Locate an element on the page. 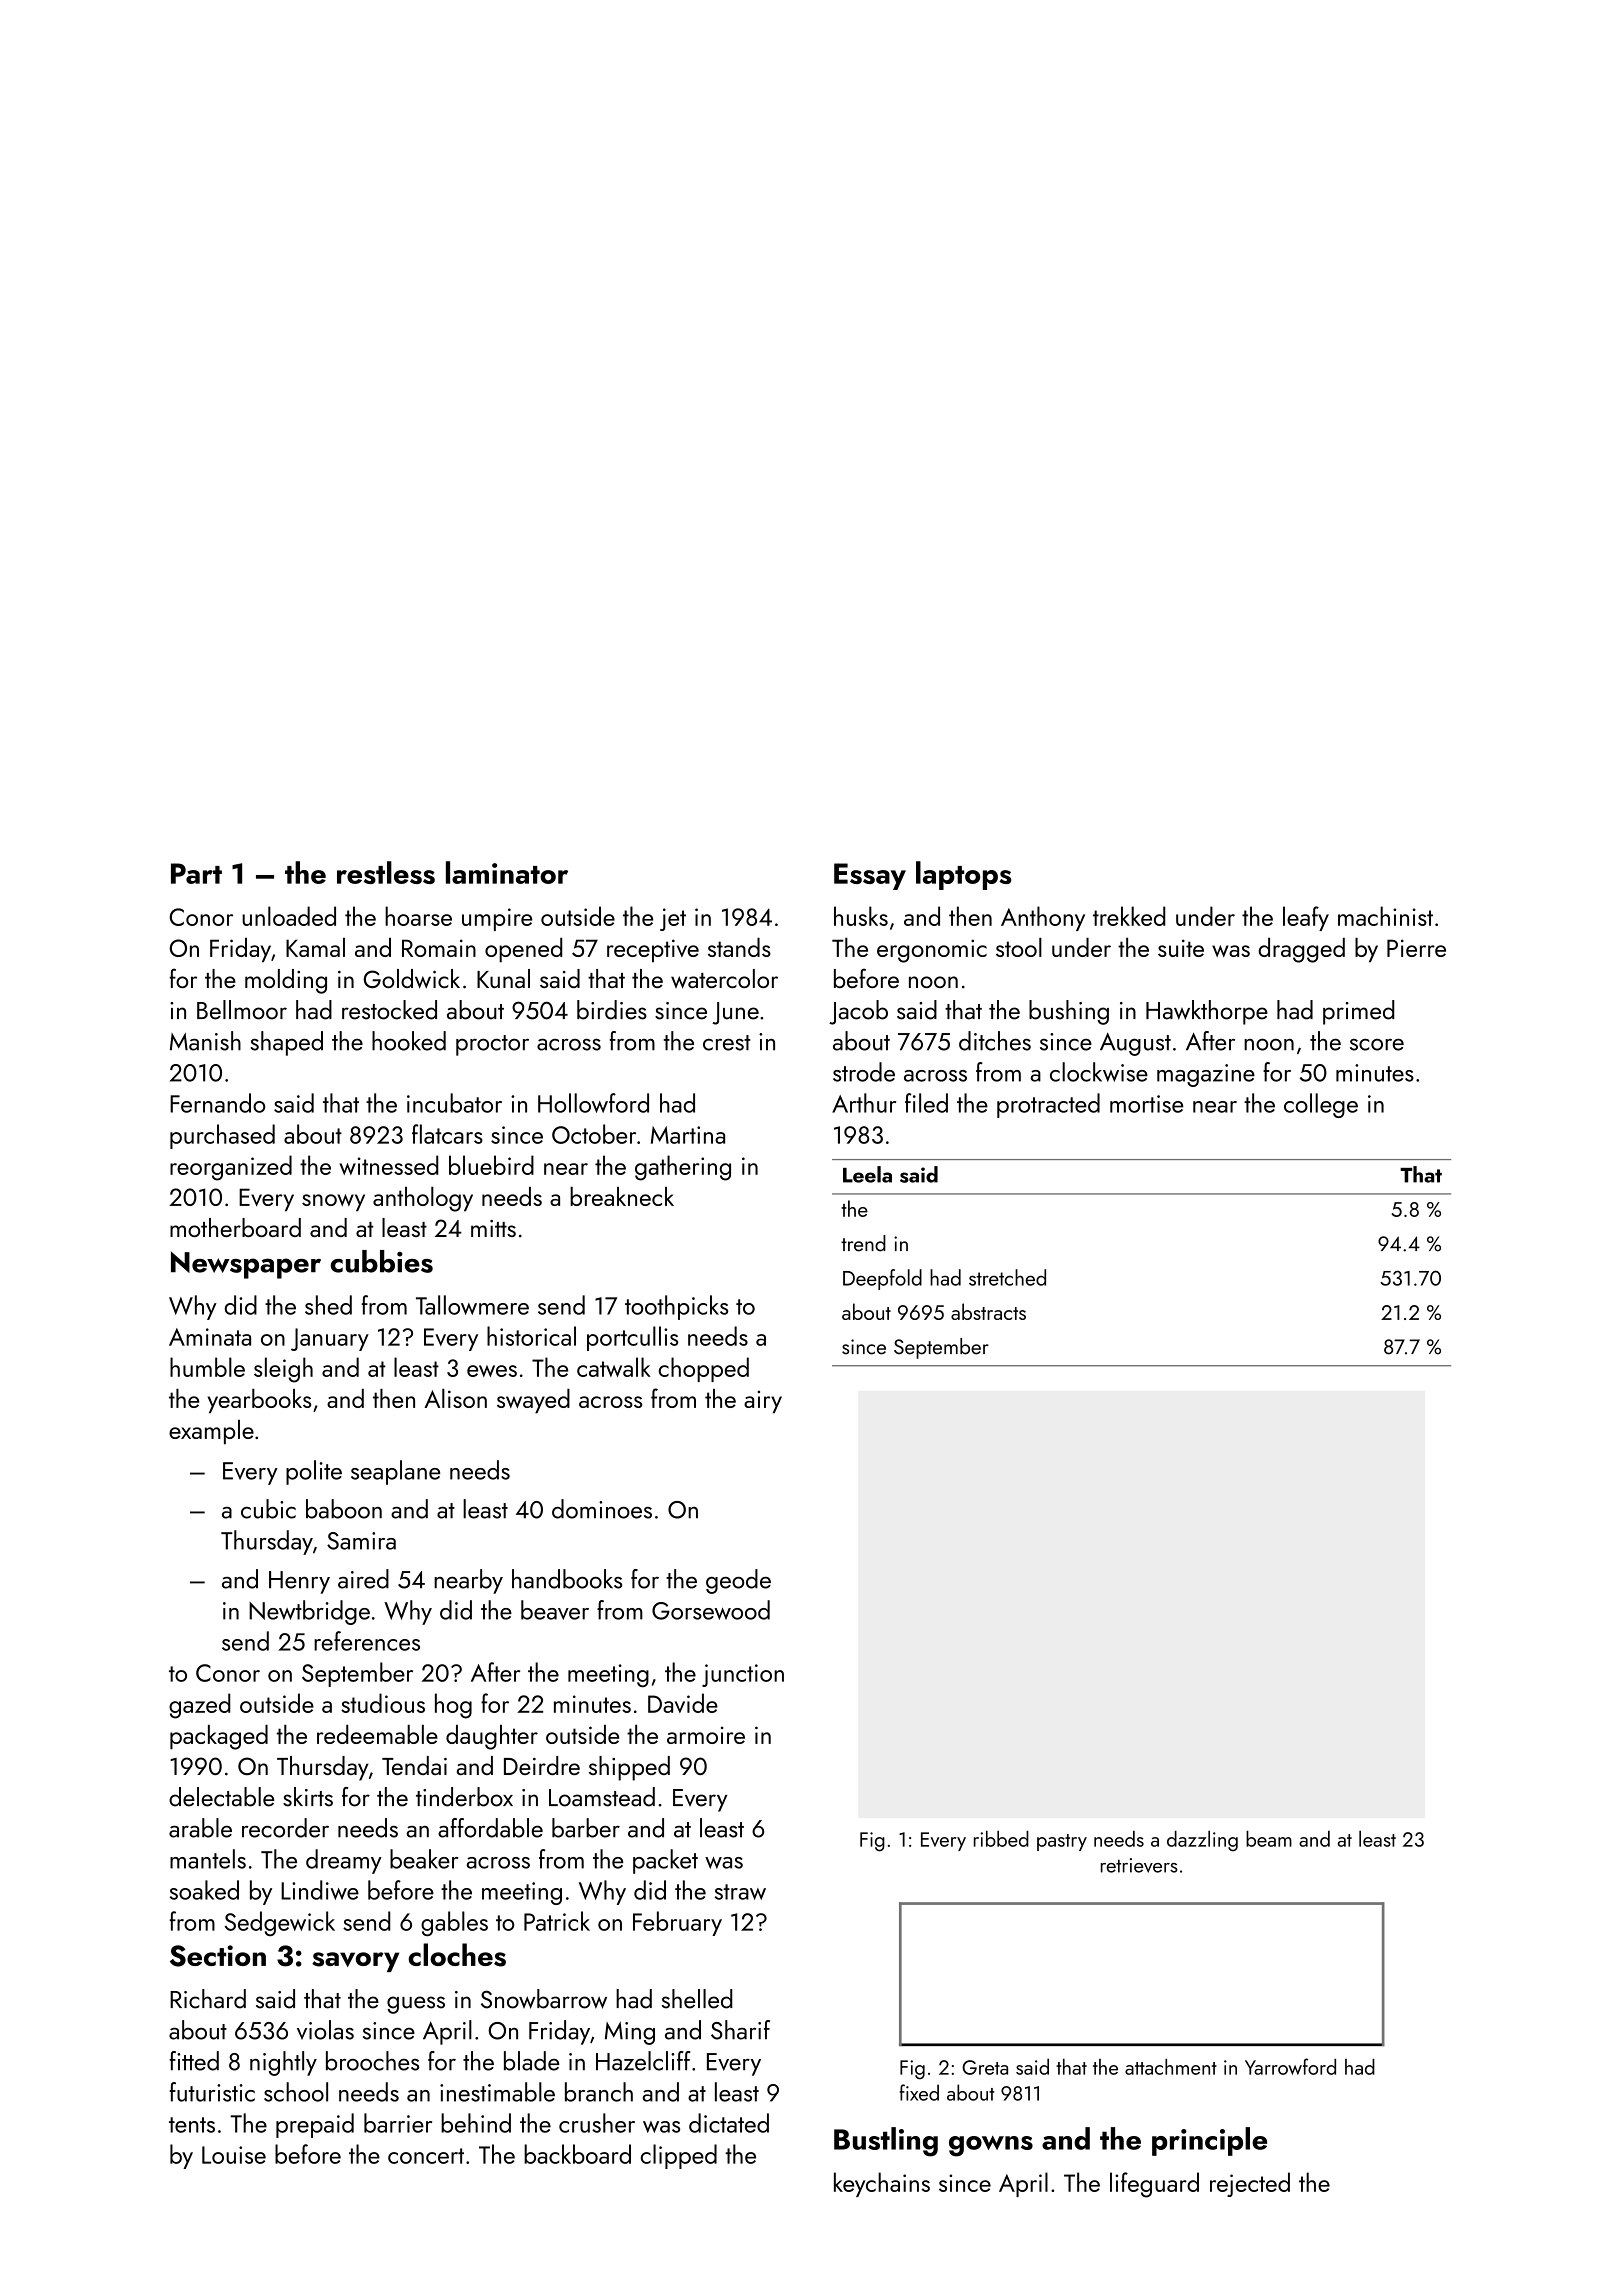 The width and height of the image is (1620, 2292). breakneck is located at coordinates (622, 1196).
